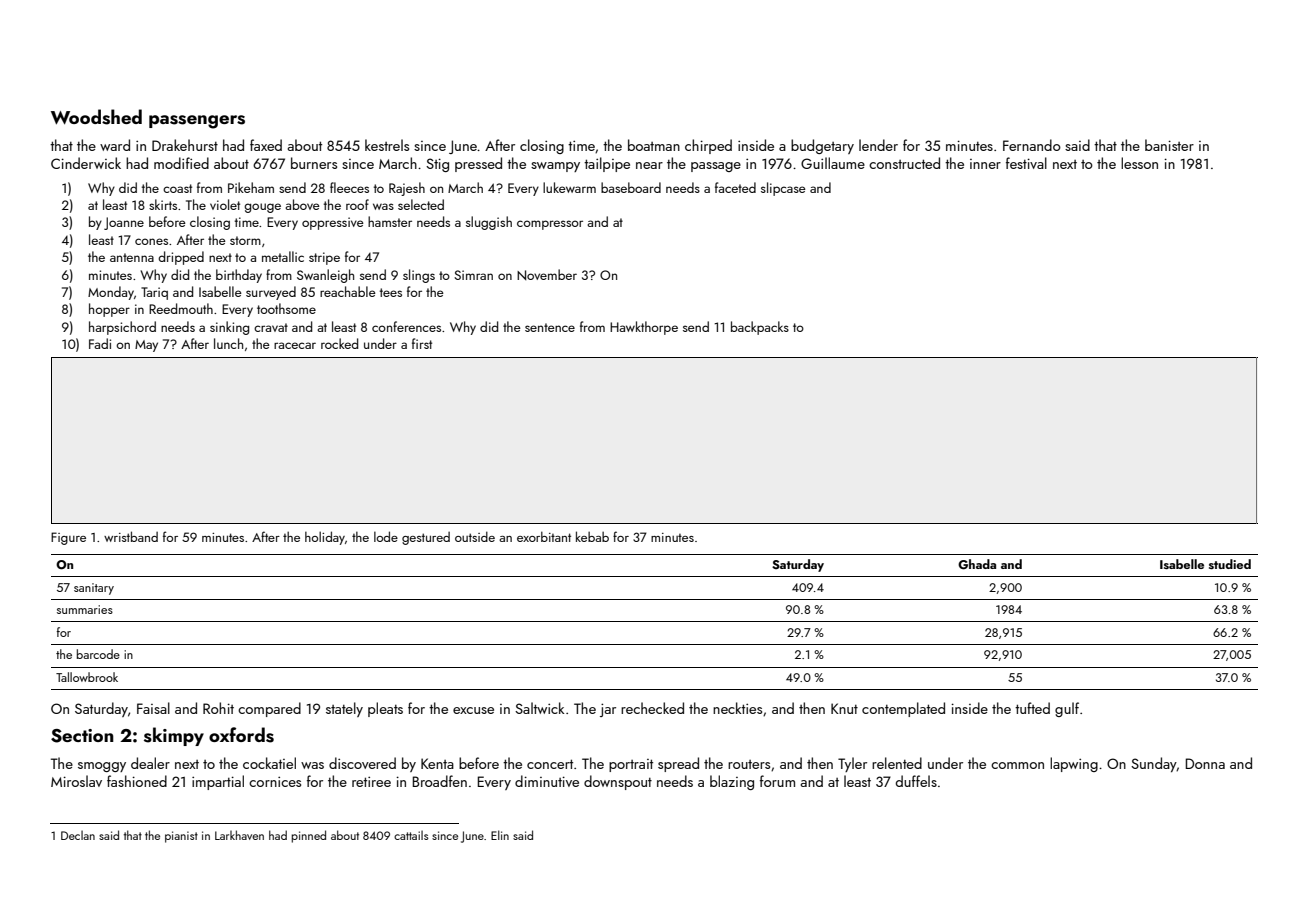  What do you see at coordinates (181, 837) in the screenshot?
I see `pianist` at bounding box center [181, 837].
